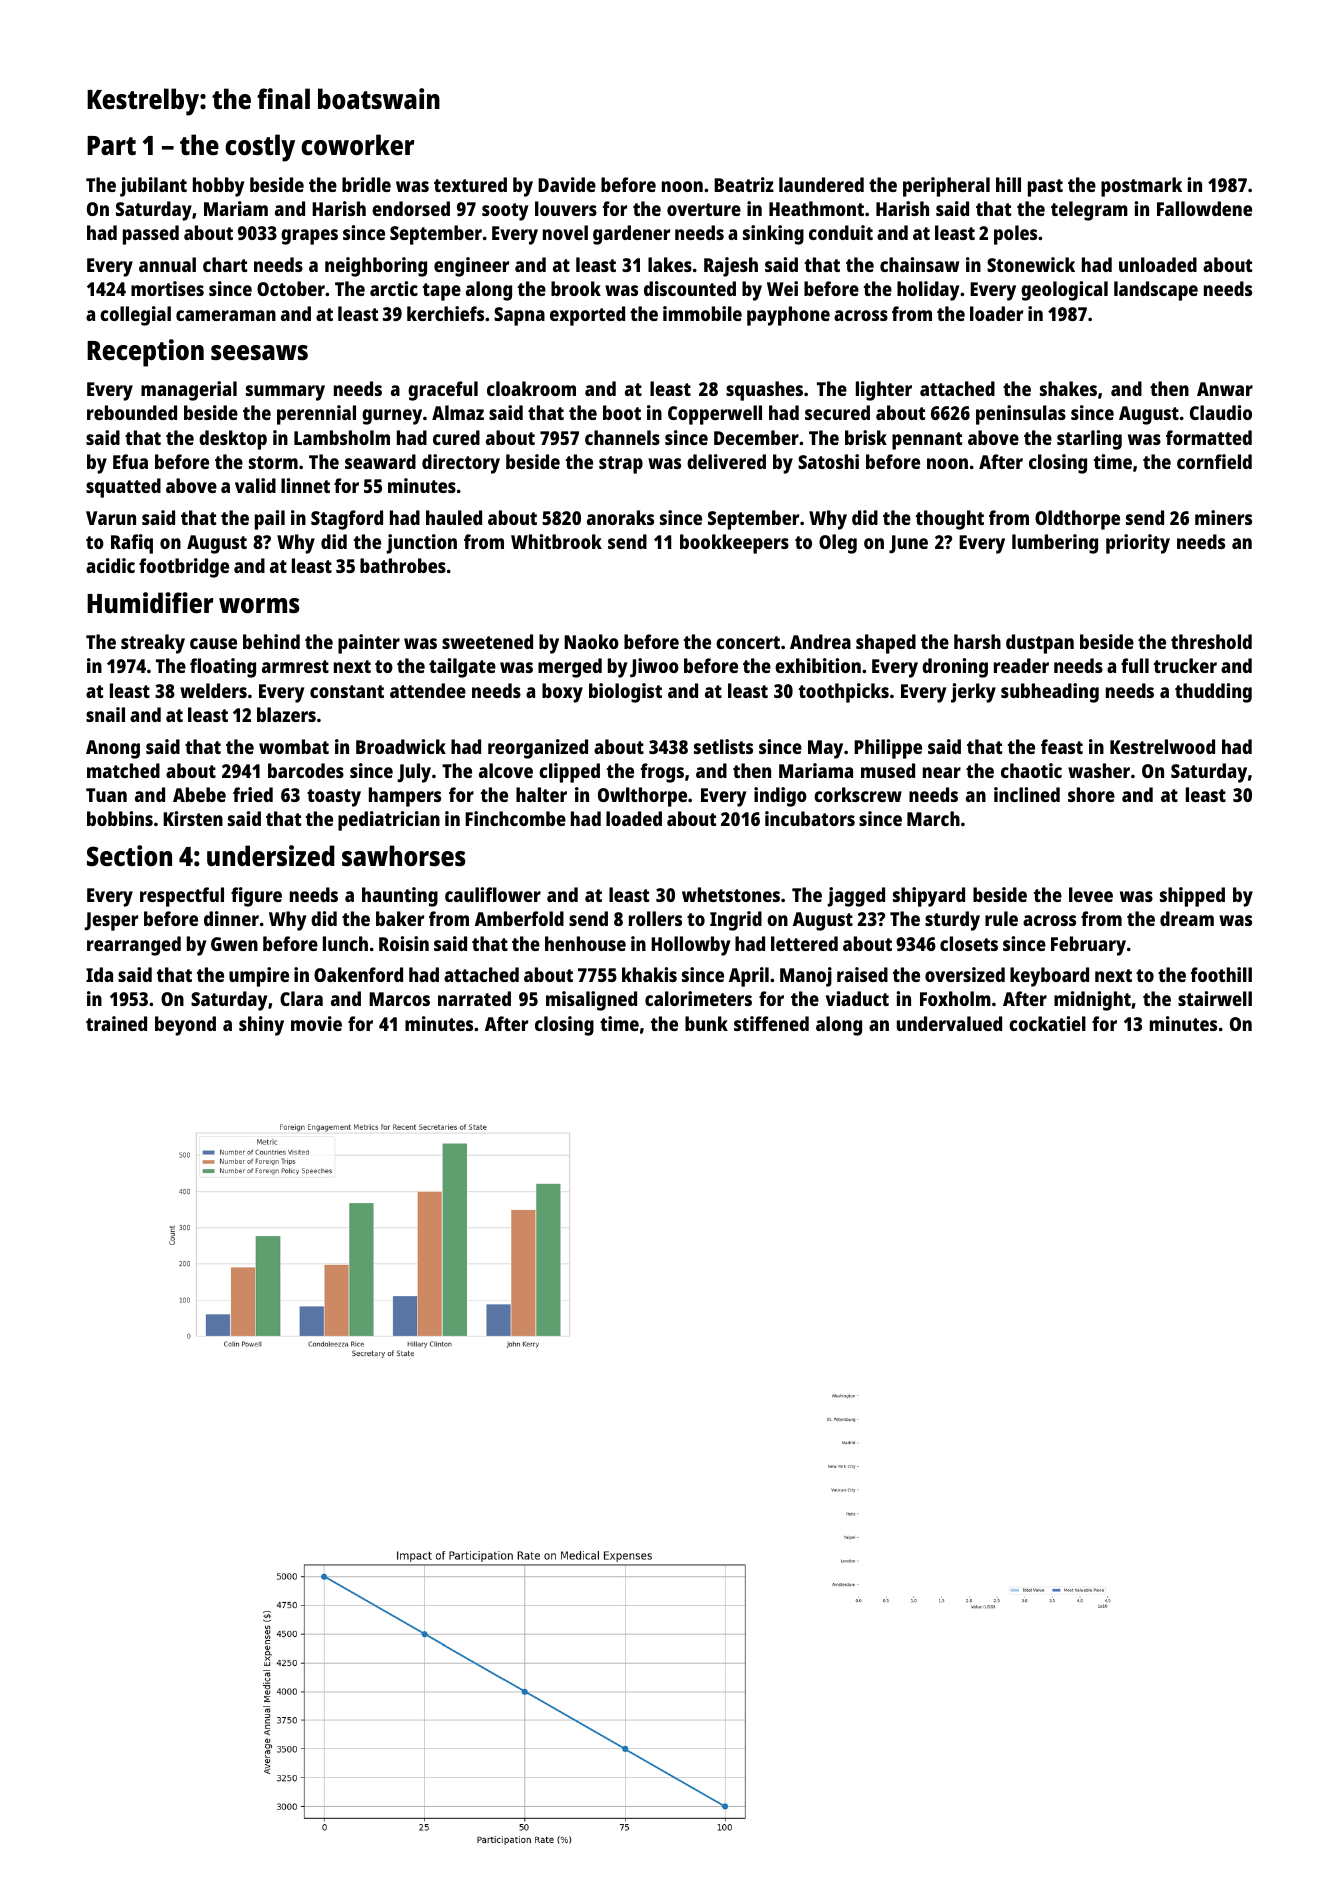 Image resolution: width=1339 pixels, height=1894 pixels. I want to click on shaped, so click(886, 644).
